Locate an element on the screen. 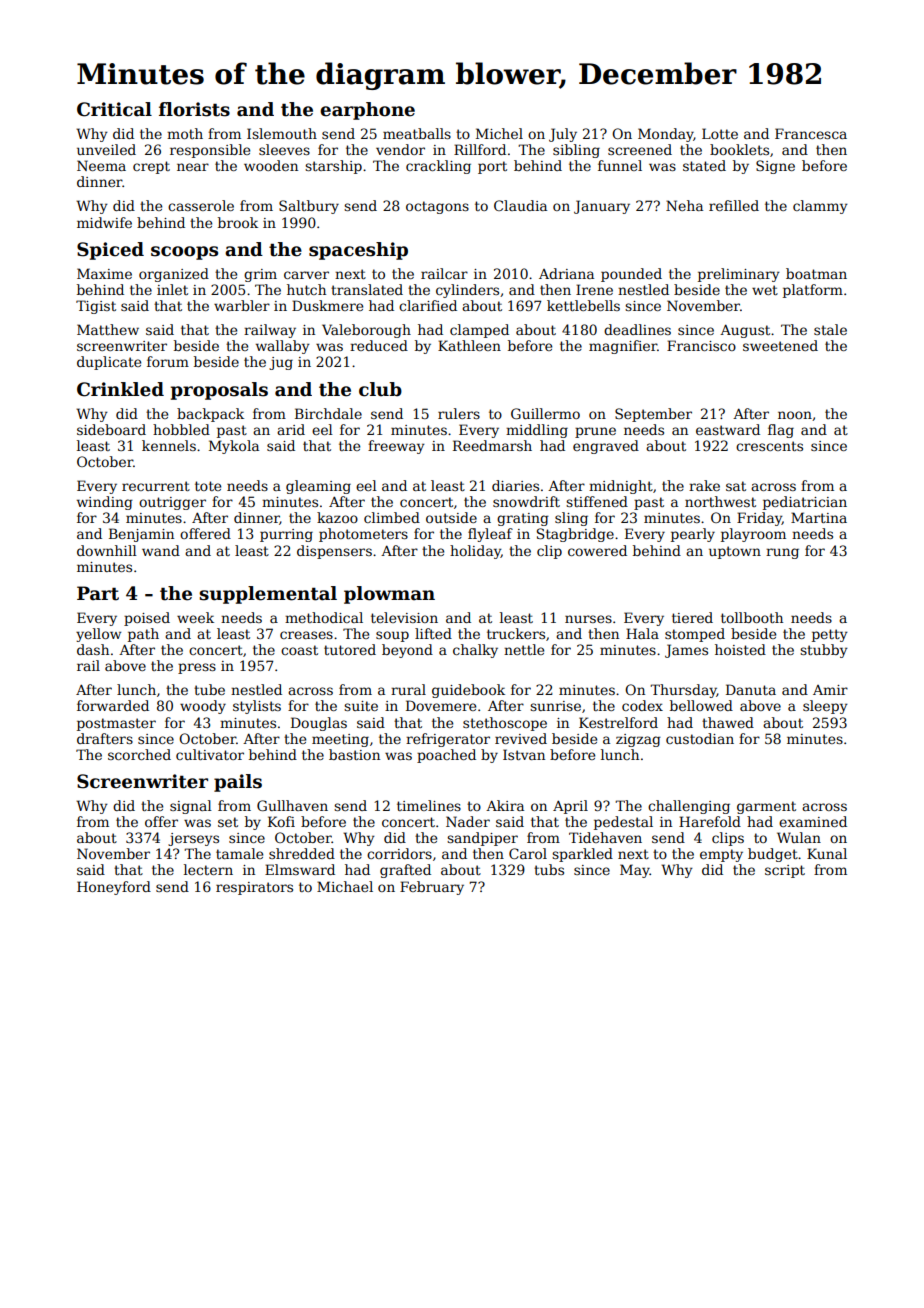 Image resolution: width=924 pixels, height=1308 pixels. Adriana is located at coordinates (566, 273).
